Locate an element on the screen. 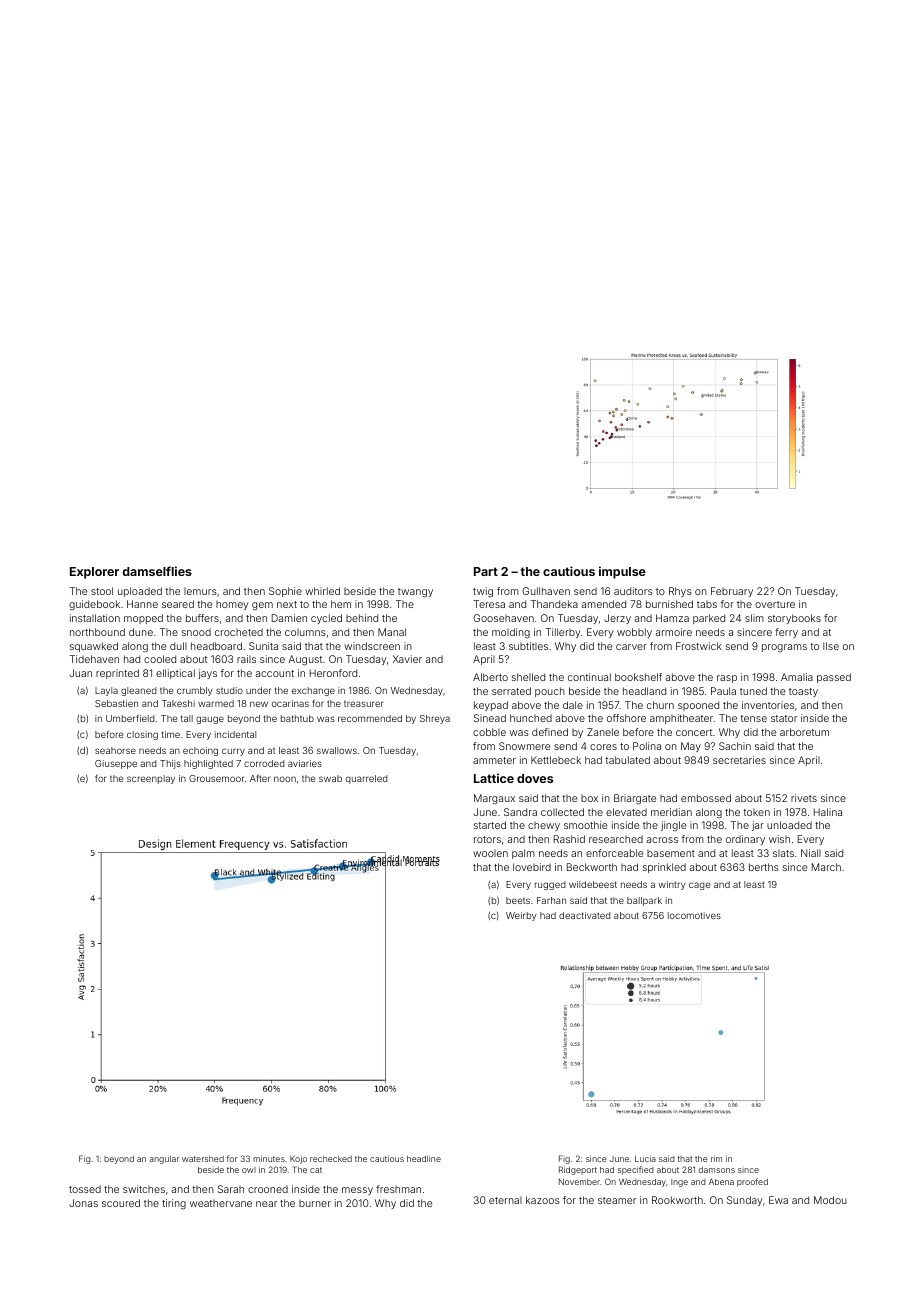 This screenshot has width=924, height=1308. rim is located at coordinates (716, 1158).
